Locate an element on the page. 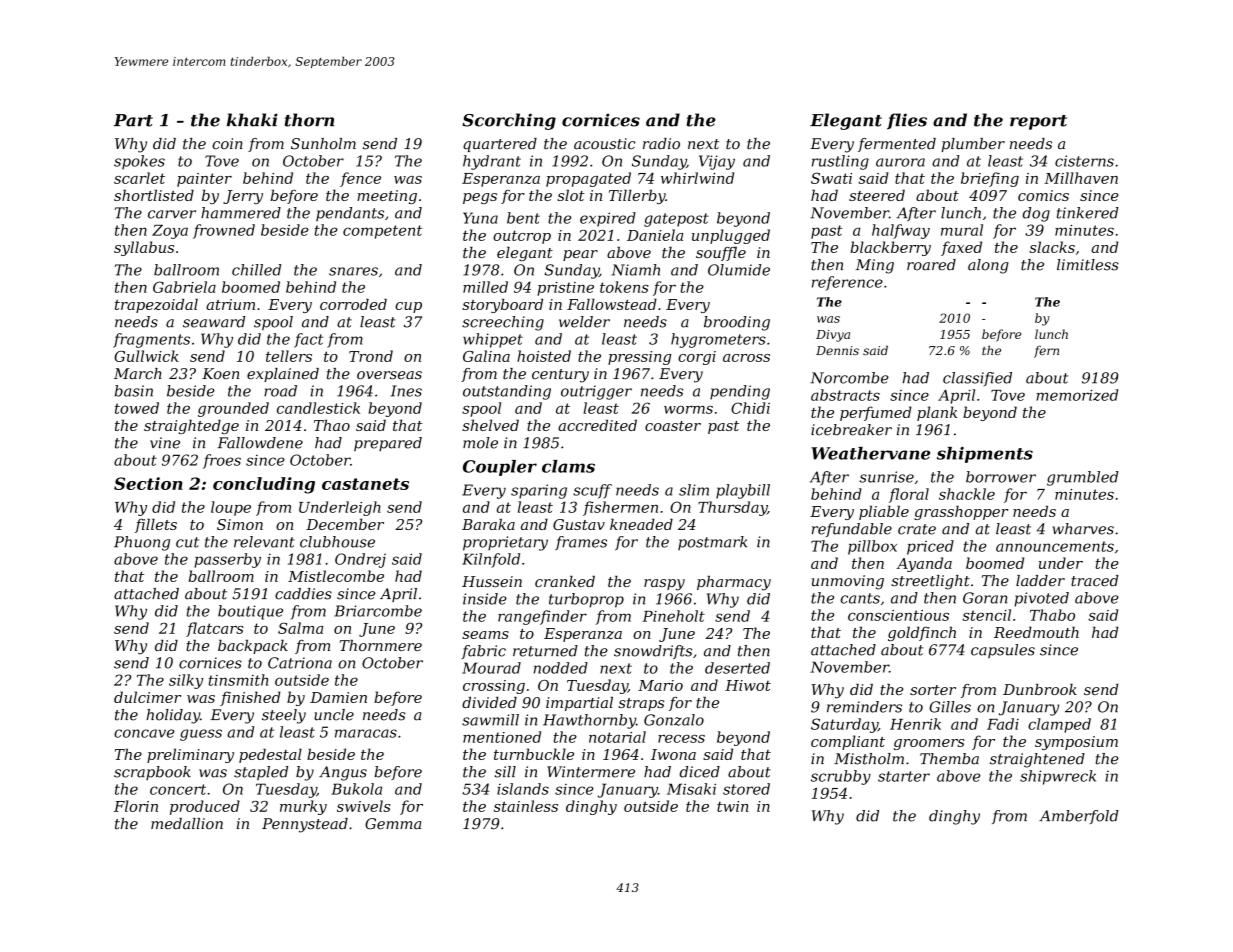 The image size is (1233, 952). Briarcombe is located at coordinates (378, 611).
